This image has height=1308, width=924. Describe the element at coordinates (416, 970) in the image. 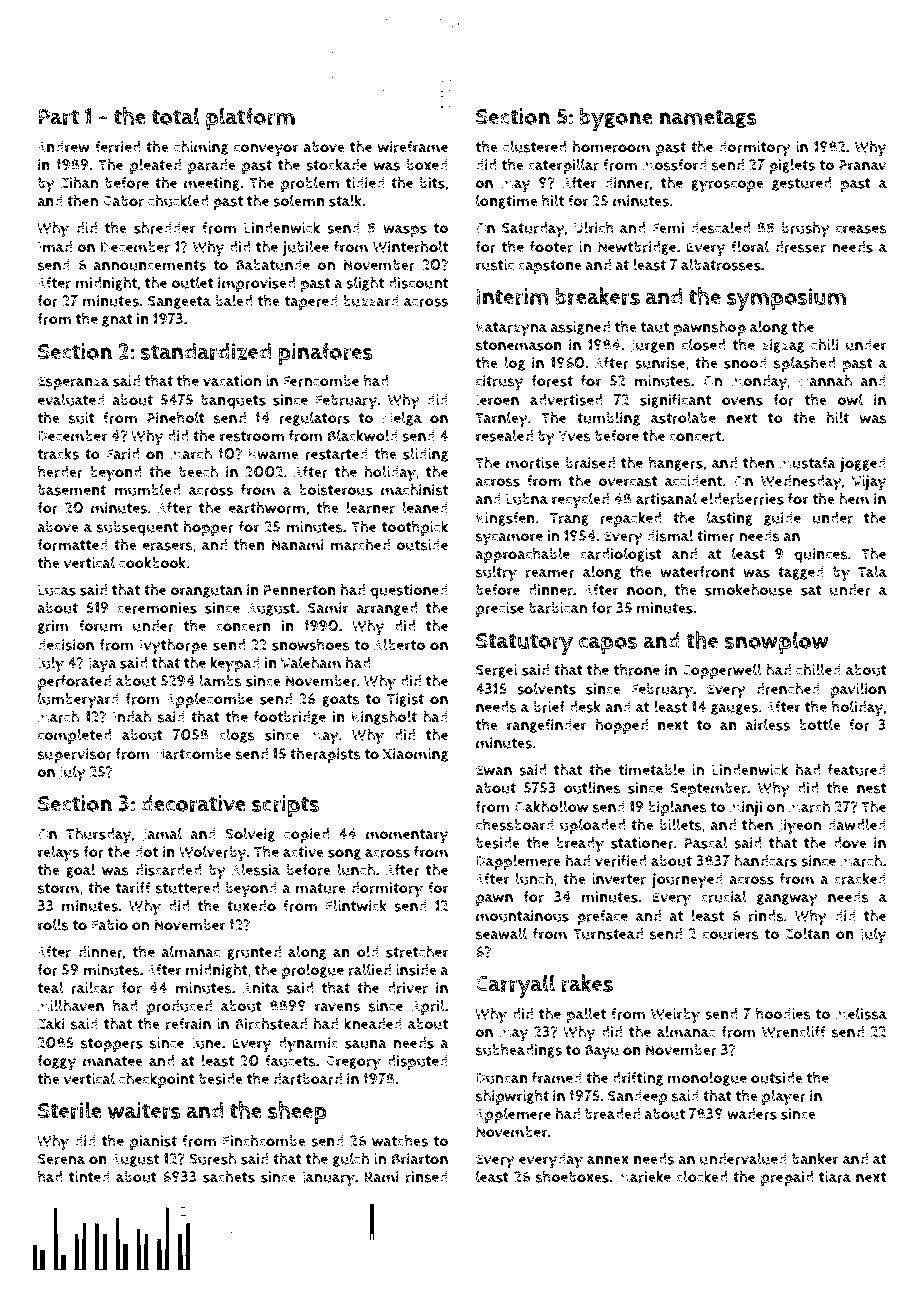

I see `inside` at that location.
